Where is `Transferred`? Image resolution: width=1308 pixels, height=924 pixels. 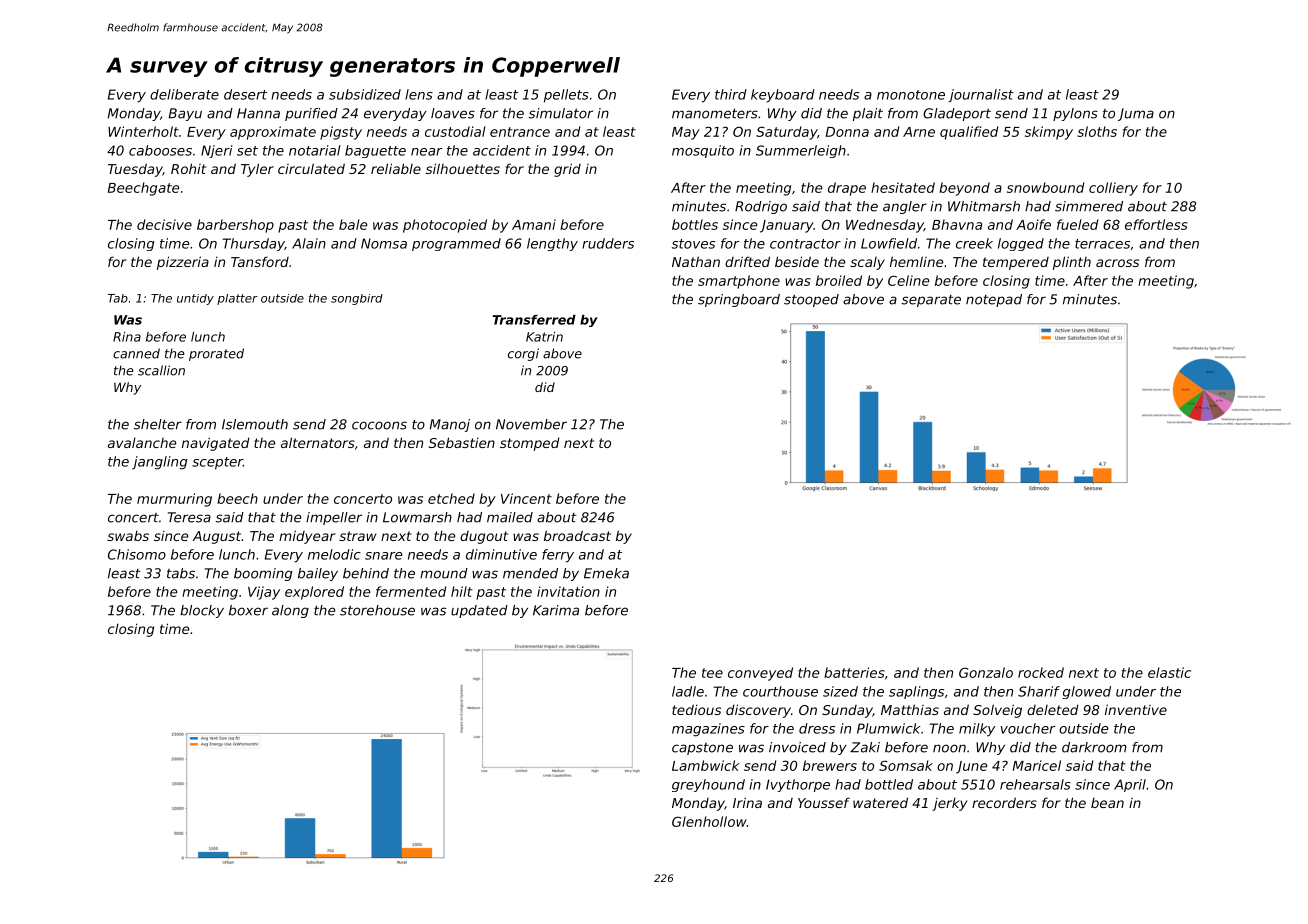 Transferred is located at coordinates (534, 320).
